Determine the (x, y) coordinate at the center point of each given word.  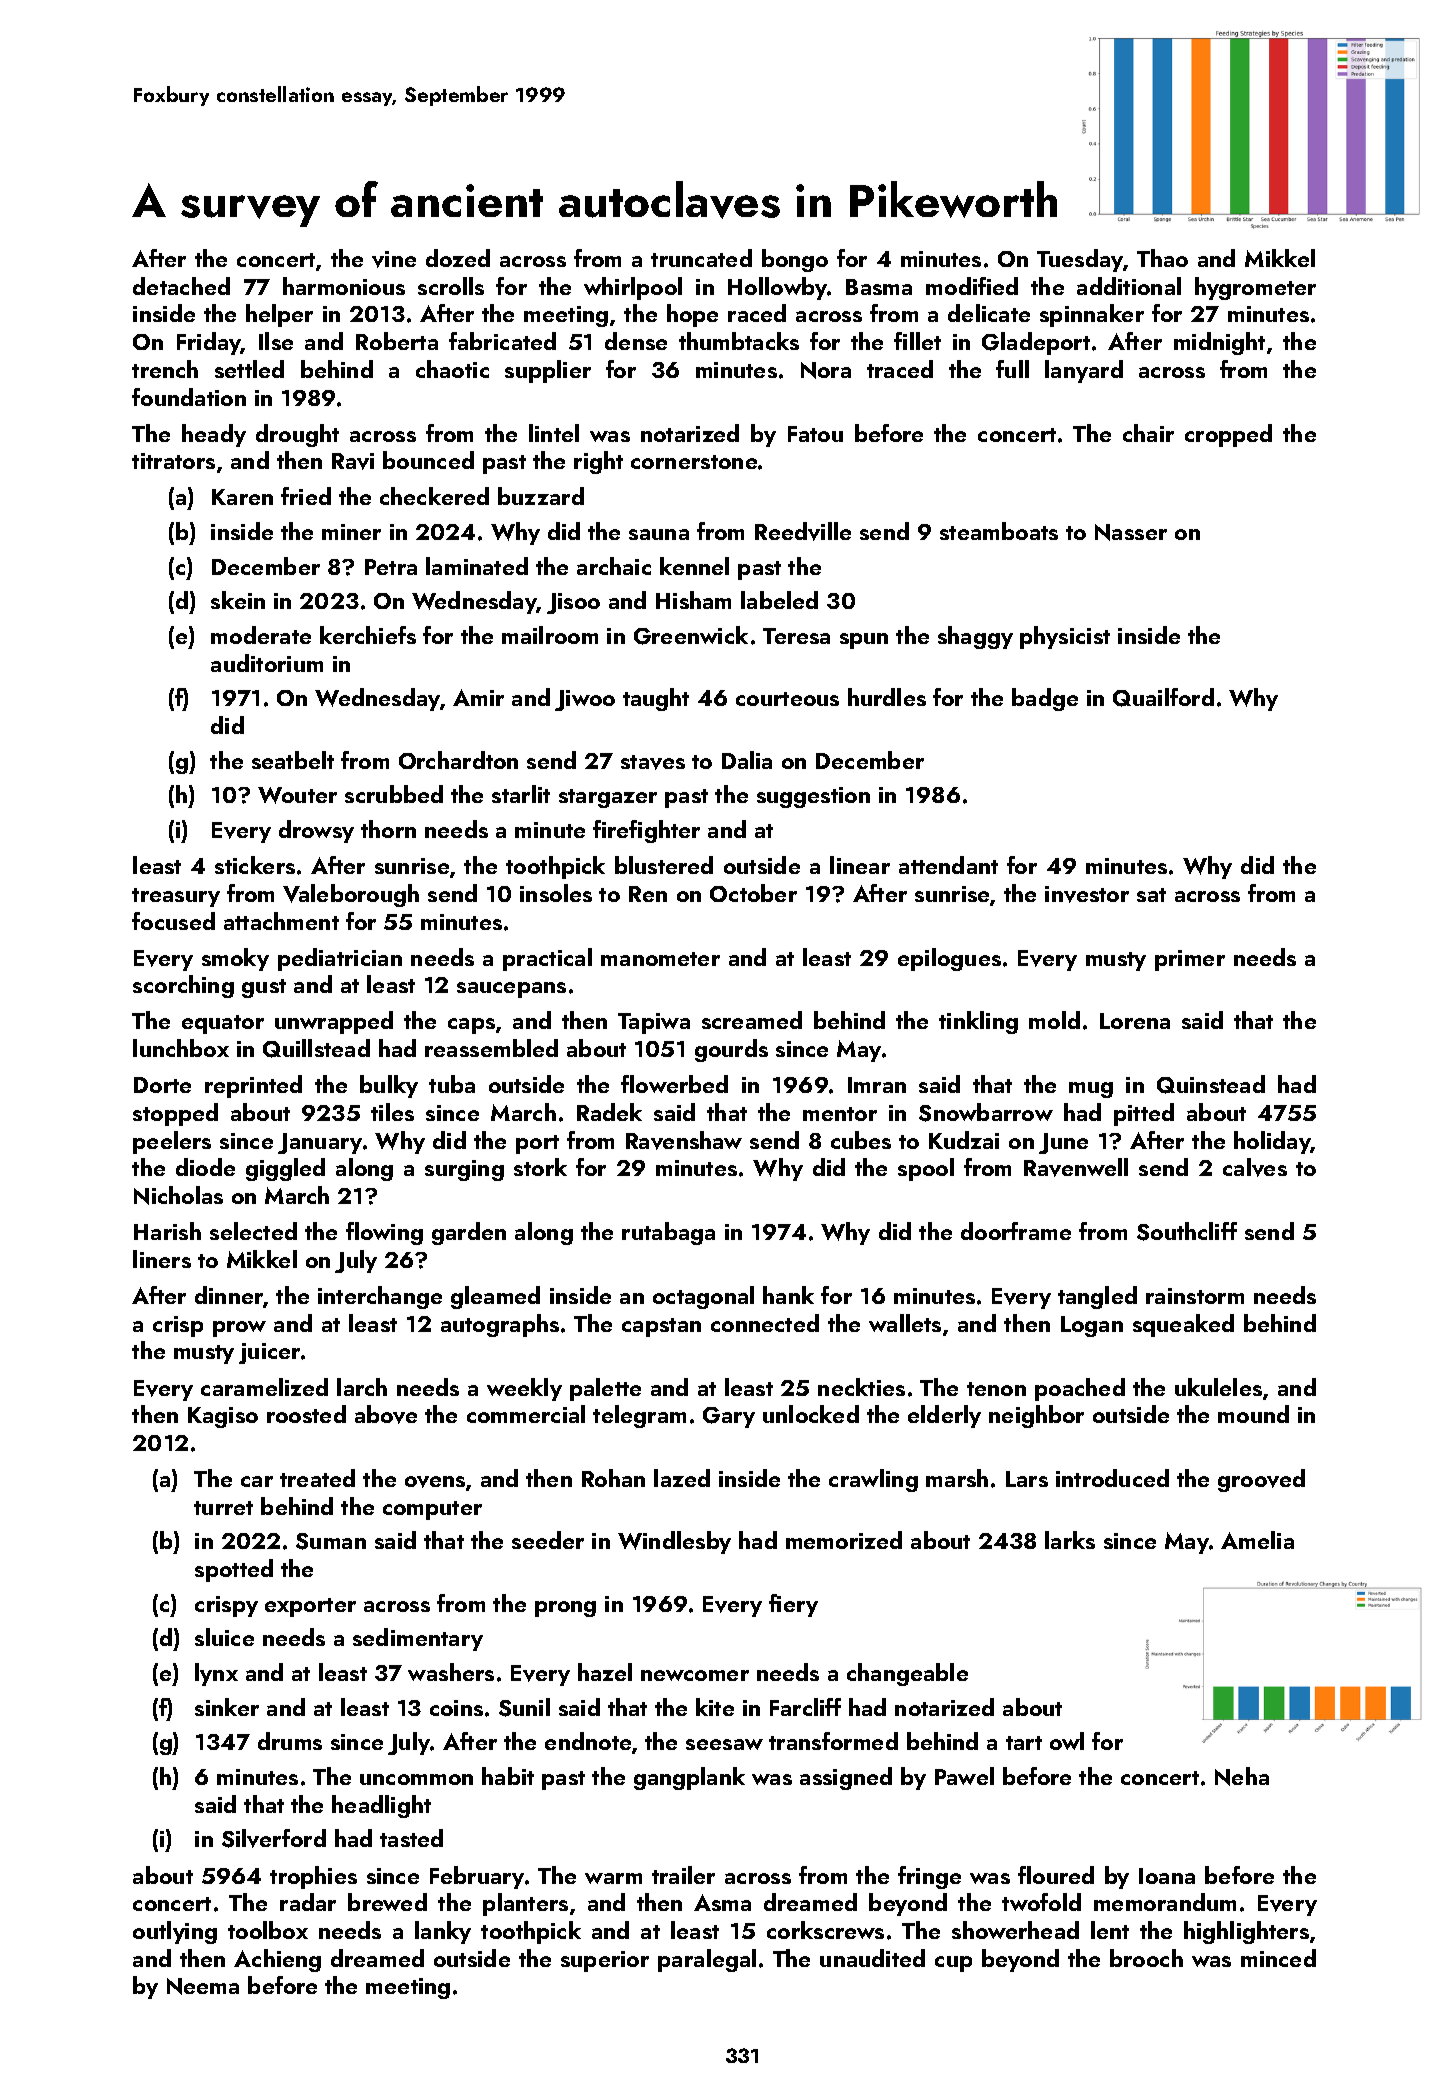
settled (249, 369)
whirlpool (633, 288)
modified (972, 286)
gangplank (689, 1778)
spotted (234, 1570)
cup (953, 1964)
